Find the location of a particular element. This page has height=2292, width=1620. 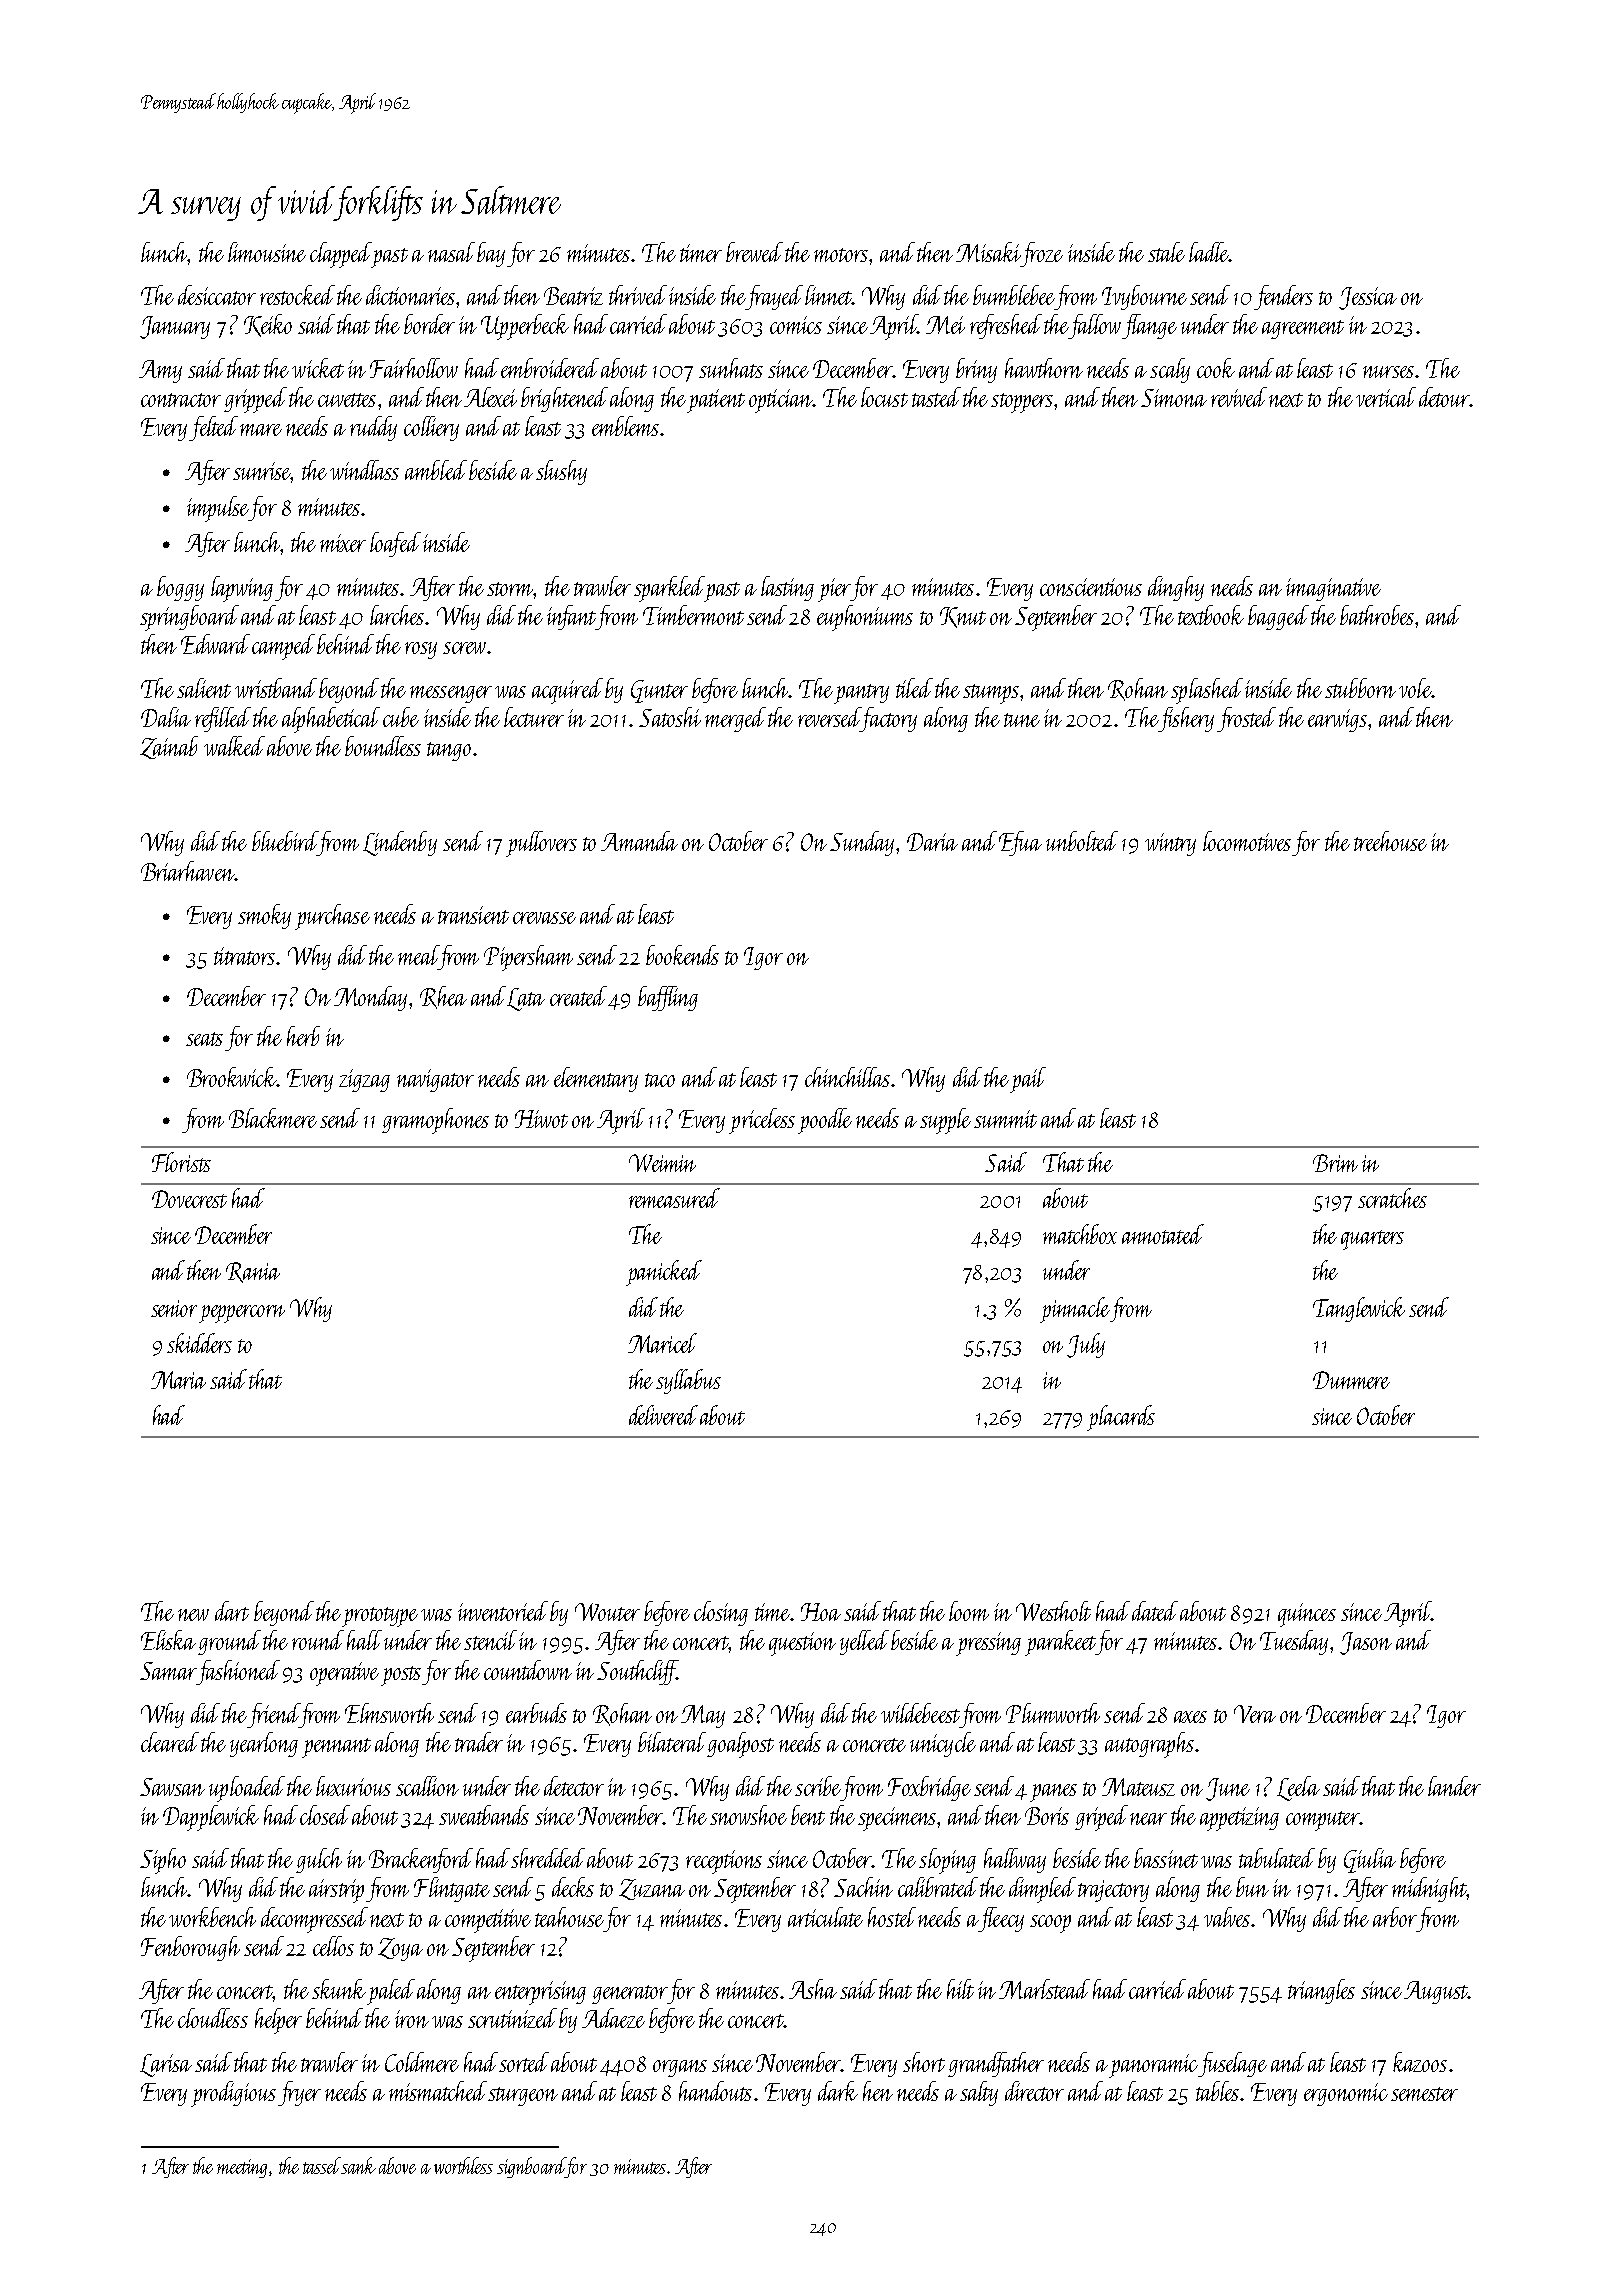

Fenborough is located at coordinates (190, 1948).
